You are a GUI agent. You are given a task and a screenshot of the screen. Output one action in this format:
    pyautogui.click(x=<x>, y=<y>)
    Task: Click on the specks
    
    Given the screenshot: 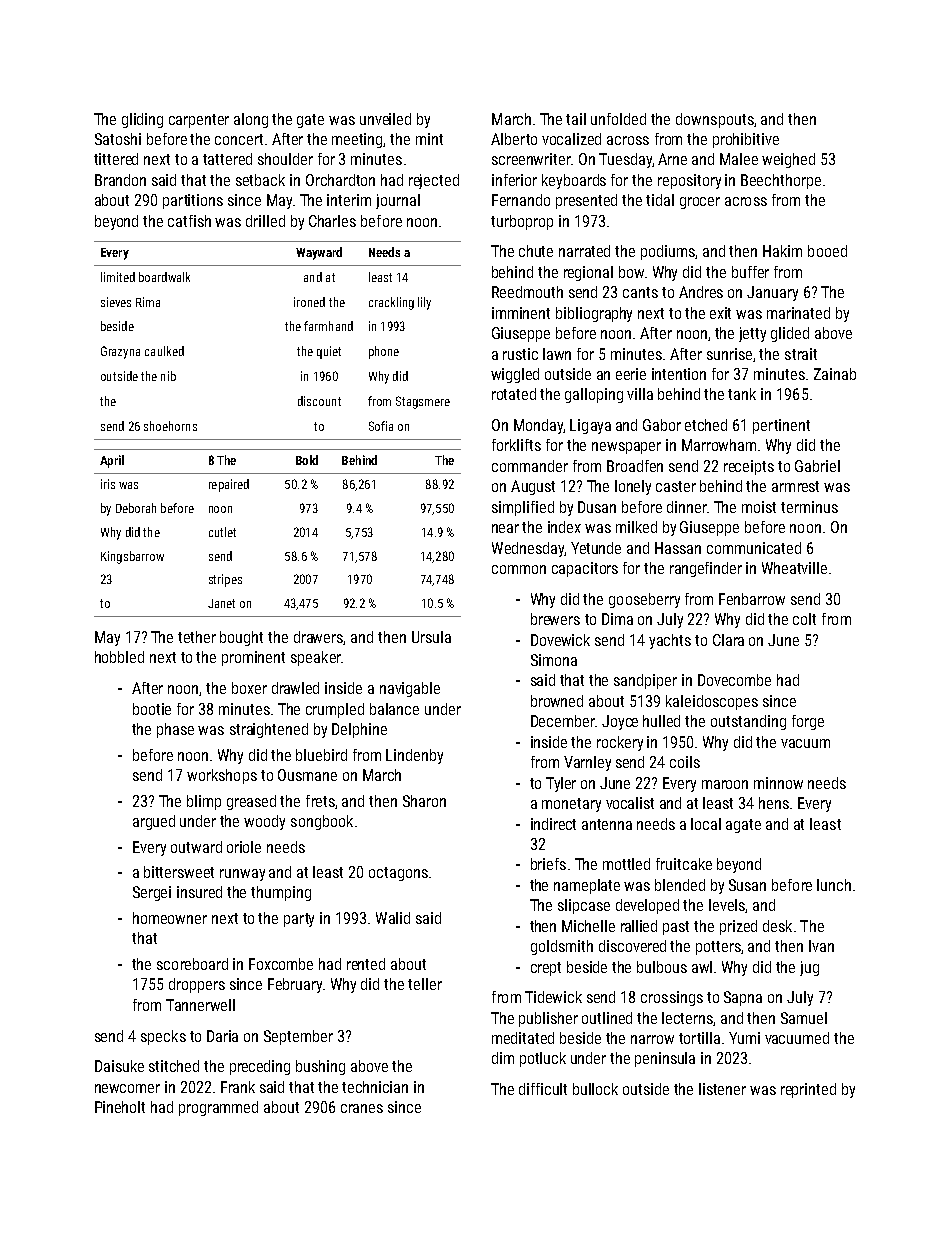 What is the action you would take?
    pyautogui.click(x=163, y=1037)
